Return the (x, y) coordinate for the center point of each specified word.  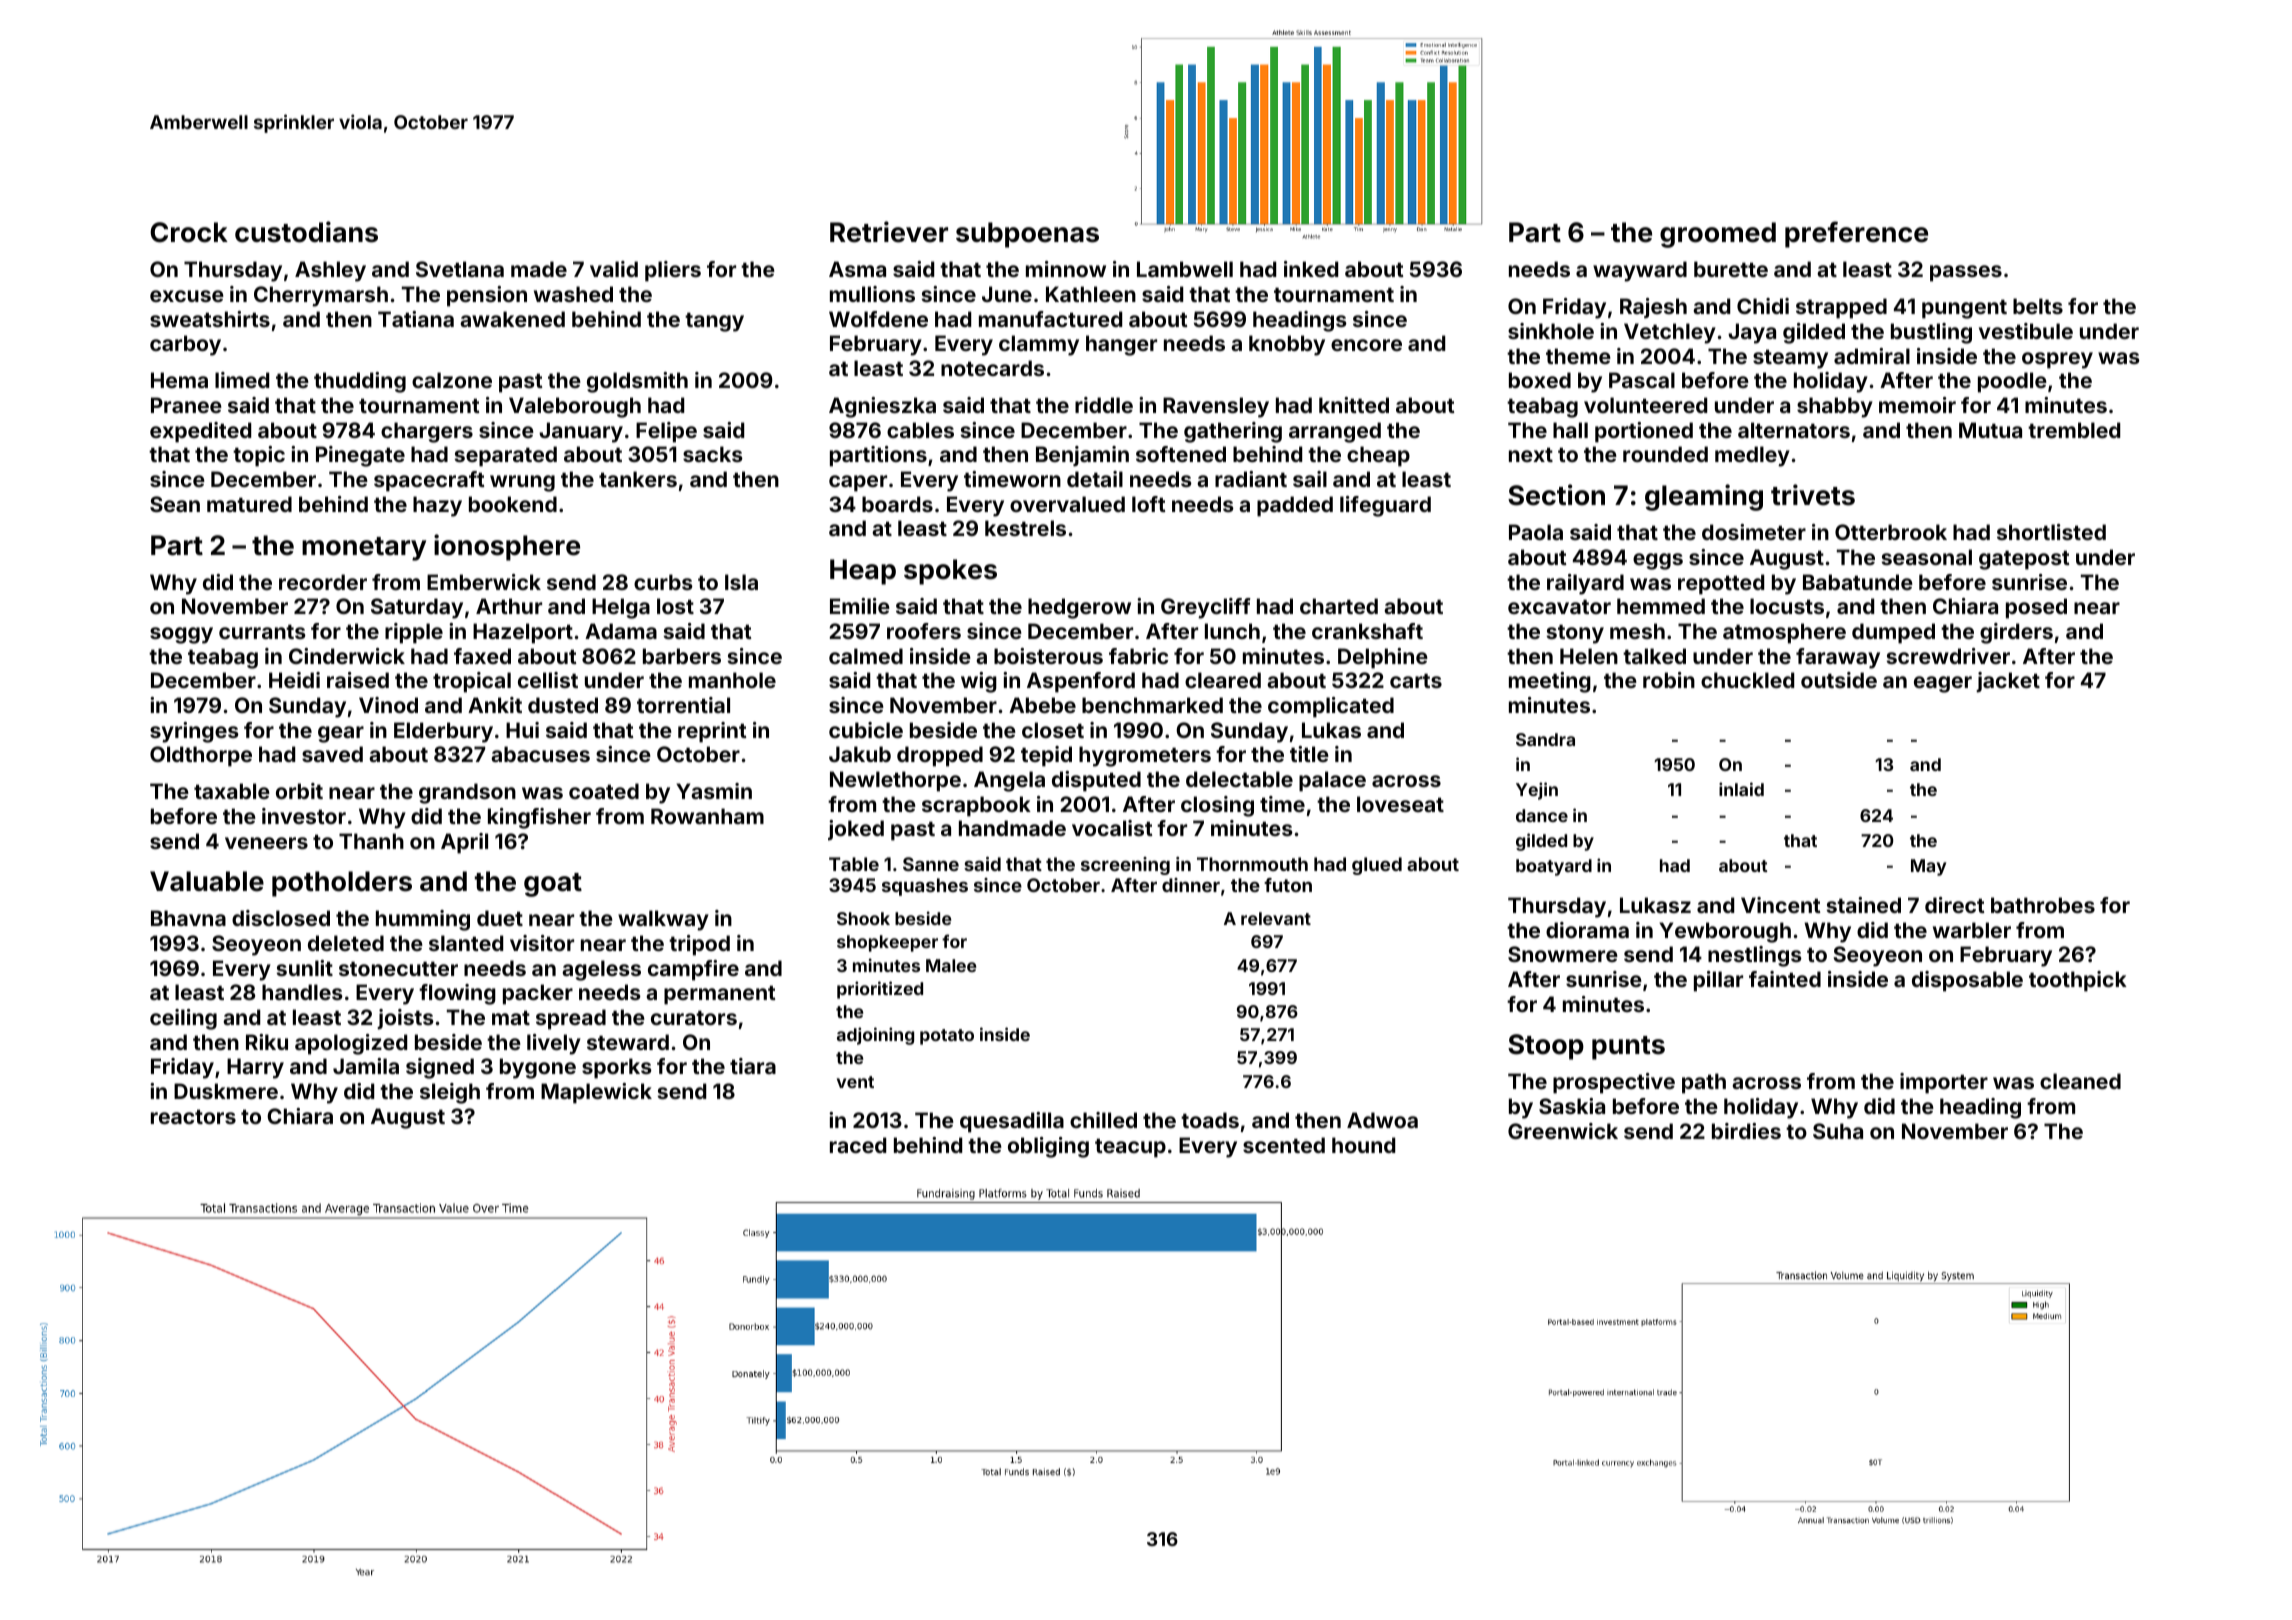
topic (259, 456)
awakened (512, 319)
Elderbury (443, 732)
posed (2036, 608)
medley (1752, 456)
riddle (1104, 405)
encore (1366, 345)
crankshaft (1367, 631)
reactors (193, 1116)
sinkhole (1551, 331)
